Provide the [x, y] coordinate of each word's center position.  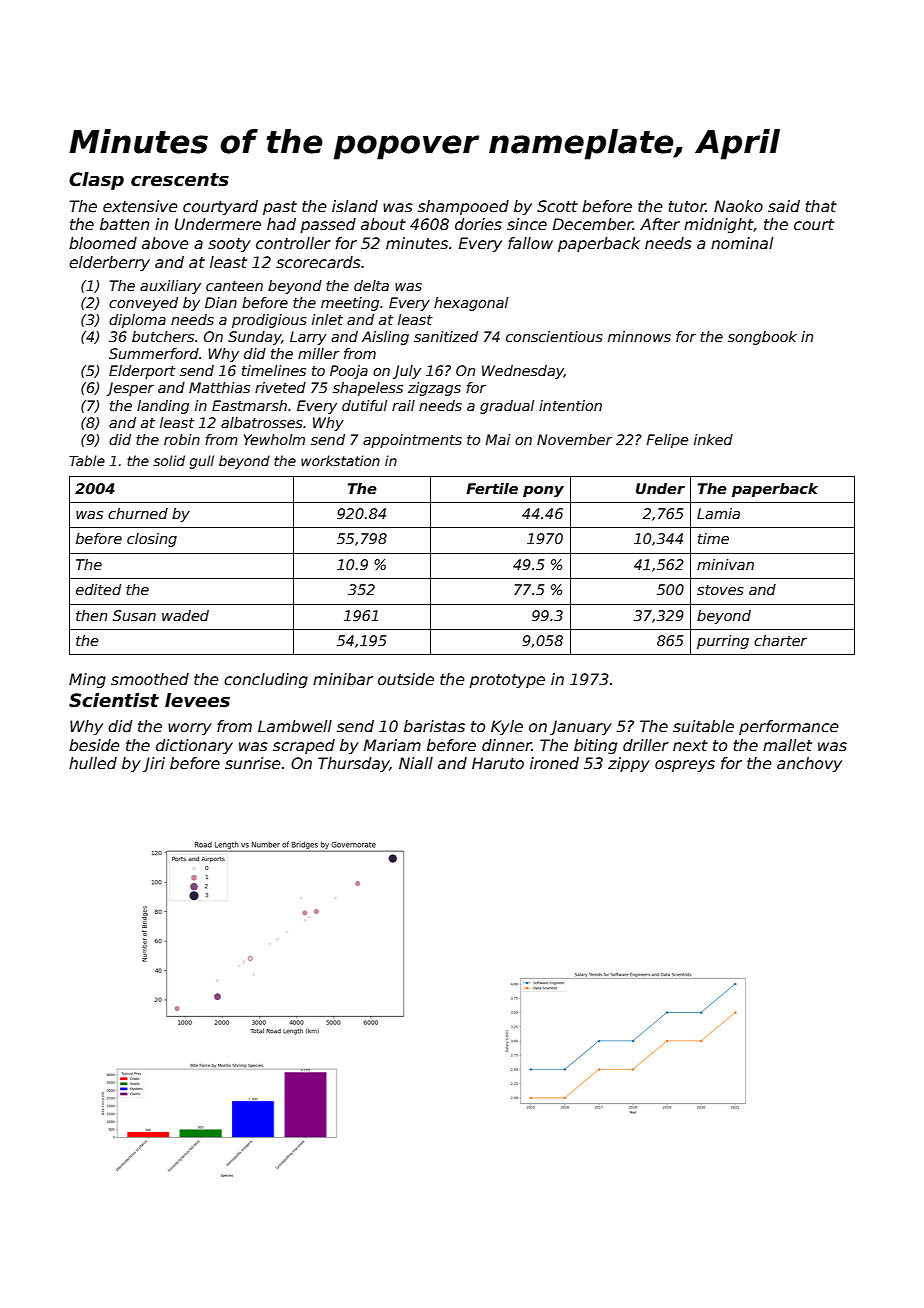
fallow [530, 243]
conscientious [554, 336]
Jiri [154, 764]
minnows [639, 336]
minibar [343, 679]
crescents [180, 180]
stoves [720, 590]
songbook [762, 338]
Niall [416, 763]
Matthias [219, 387]
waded [185, 615]
